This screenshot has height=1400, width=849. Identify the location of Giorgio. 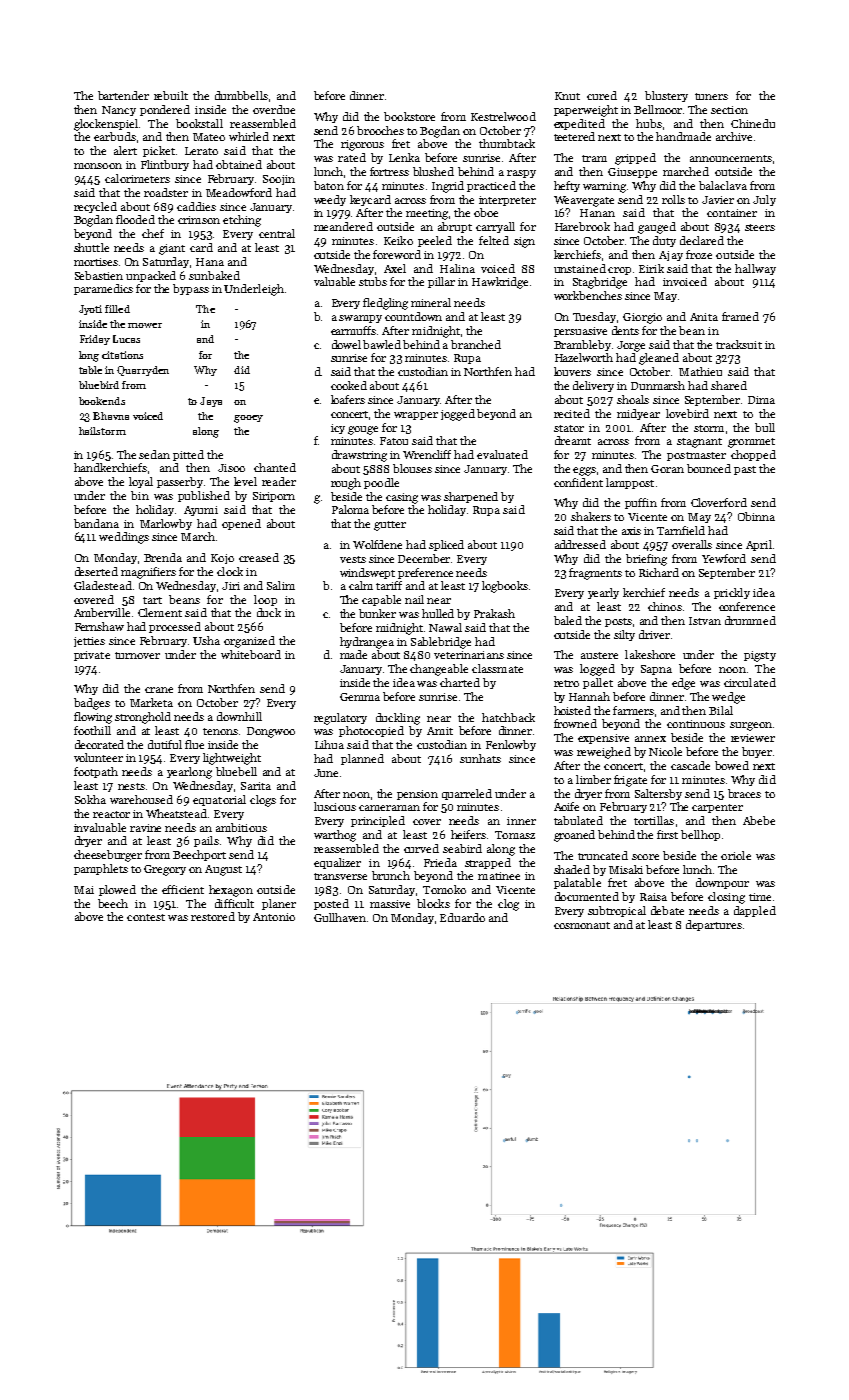
(642, 318).
